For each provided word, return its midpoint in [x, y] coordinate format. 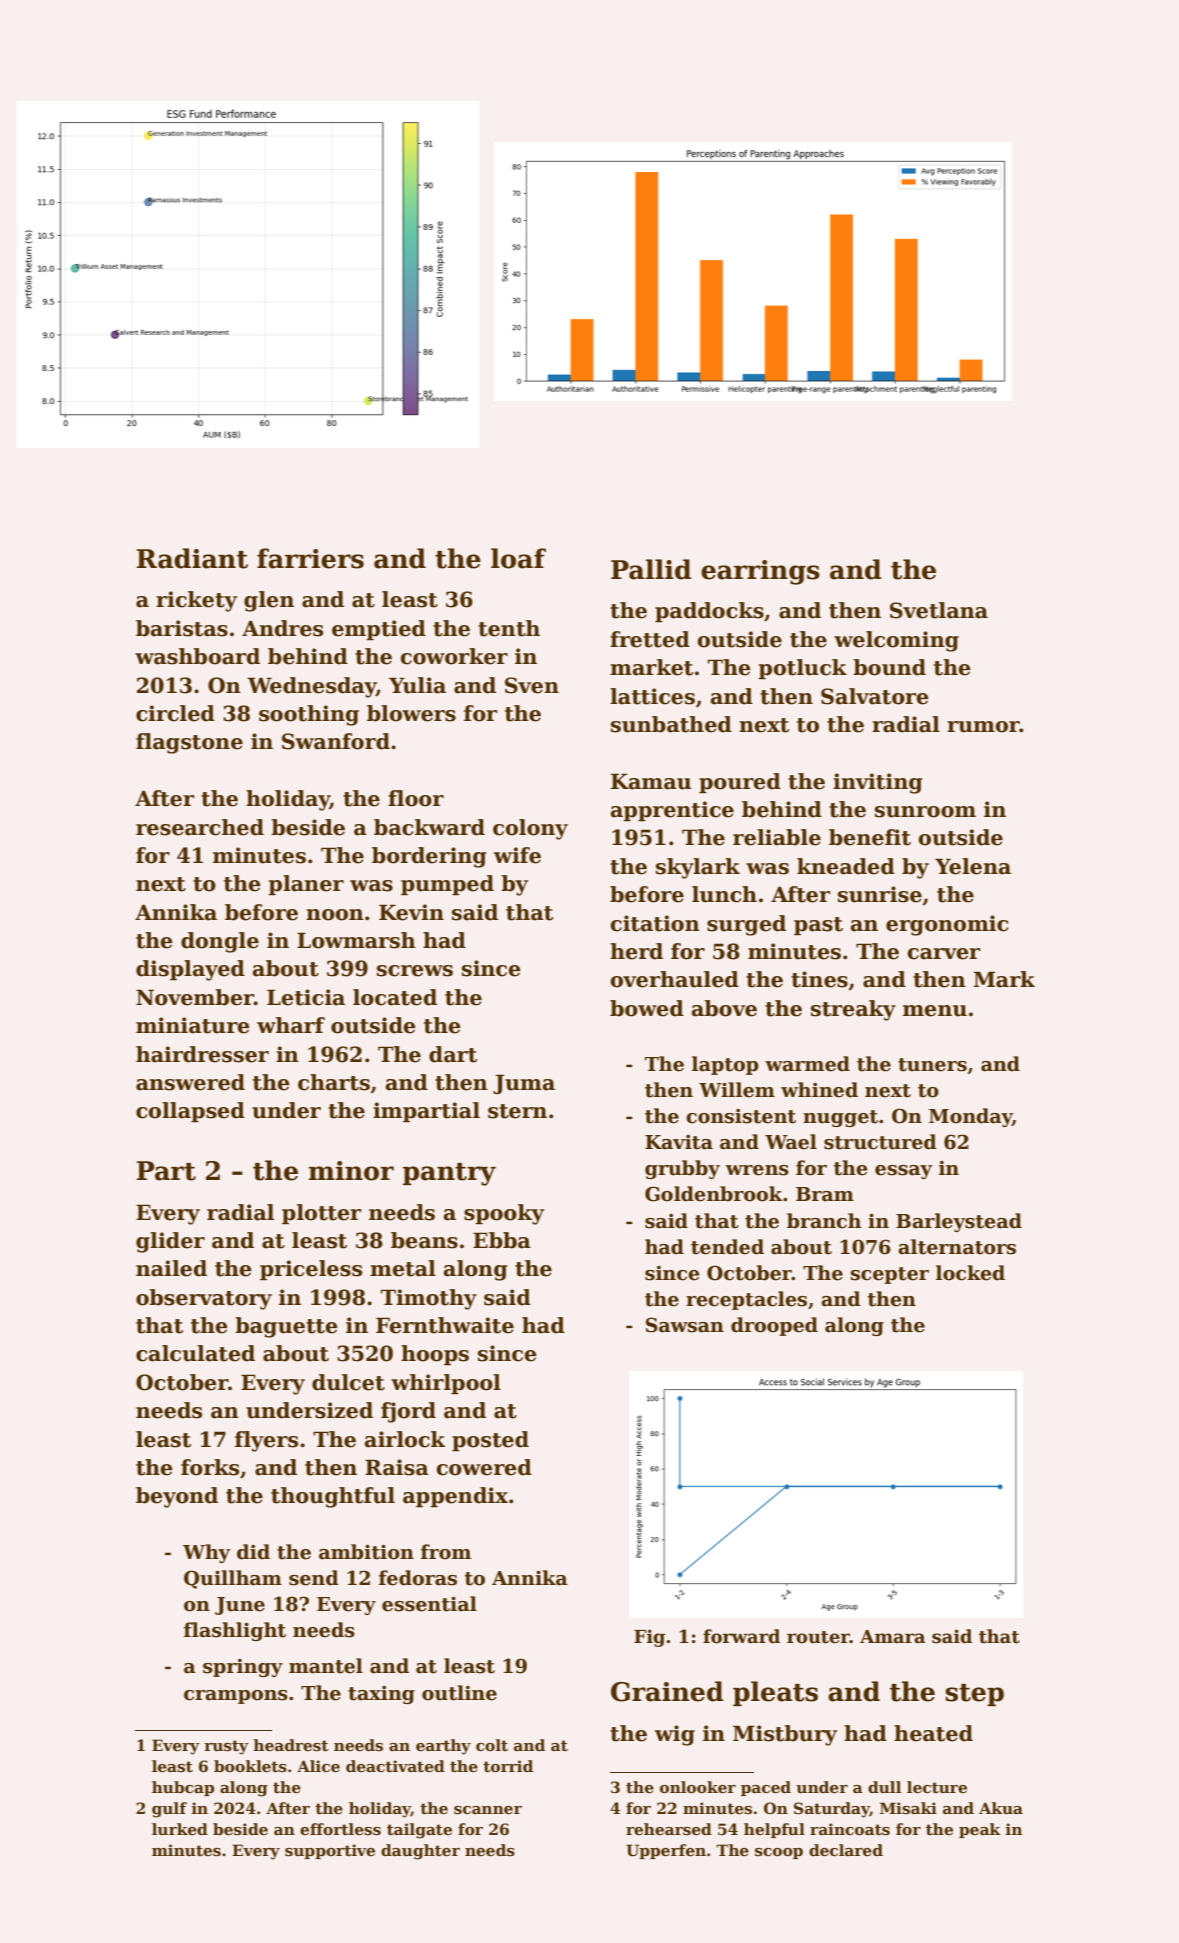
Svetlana [939, 610]
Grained [667, 1691]
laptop [725, 1065]
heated [933, 1733]
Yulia [417, 685]
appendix [455, 1497]
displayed [190, 970]
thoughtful [333, 1497]
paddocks [709, 612]
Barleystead [959, 1222]
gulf [169, 1810]
